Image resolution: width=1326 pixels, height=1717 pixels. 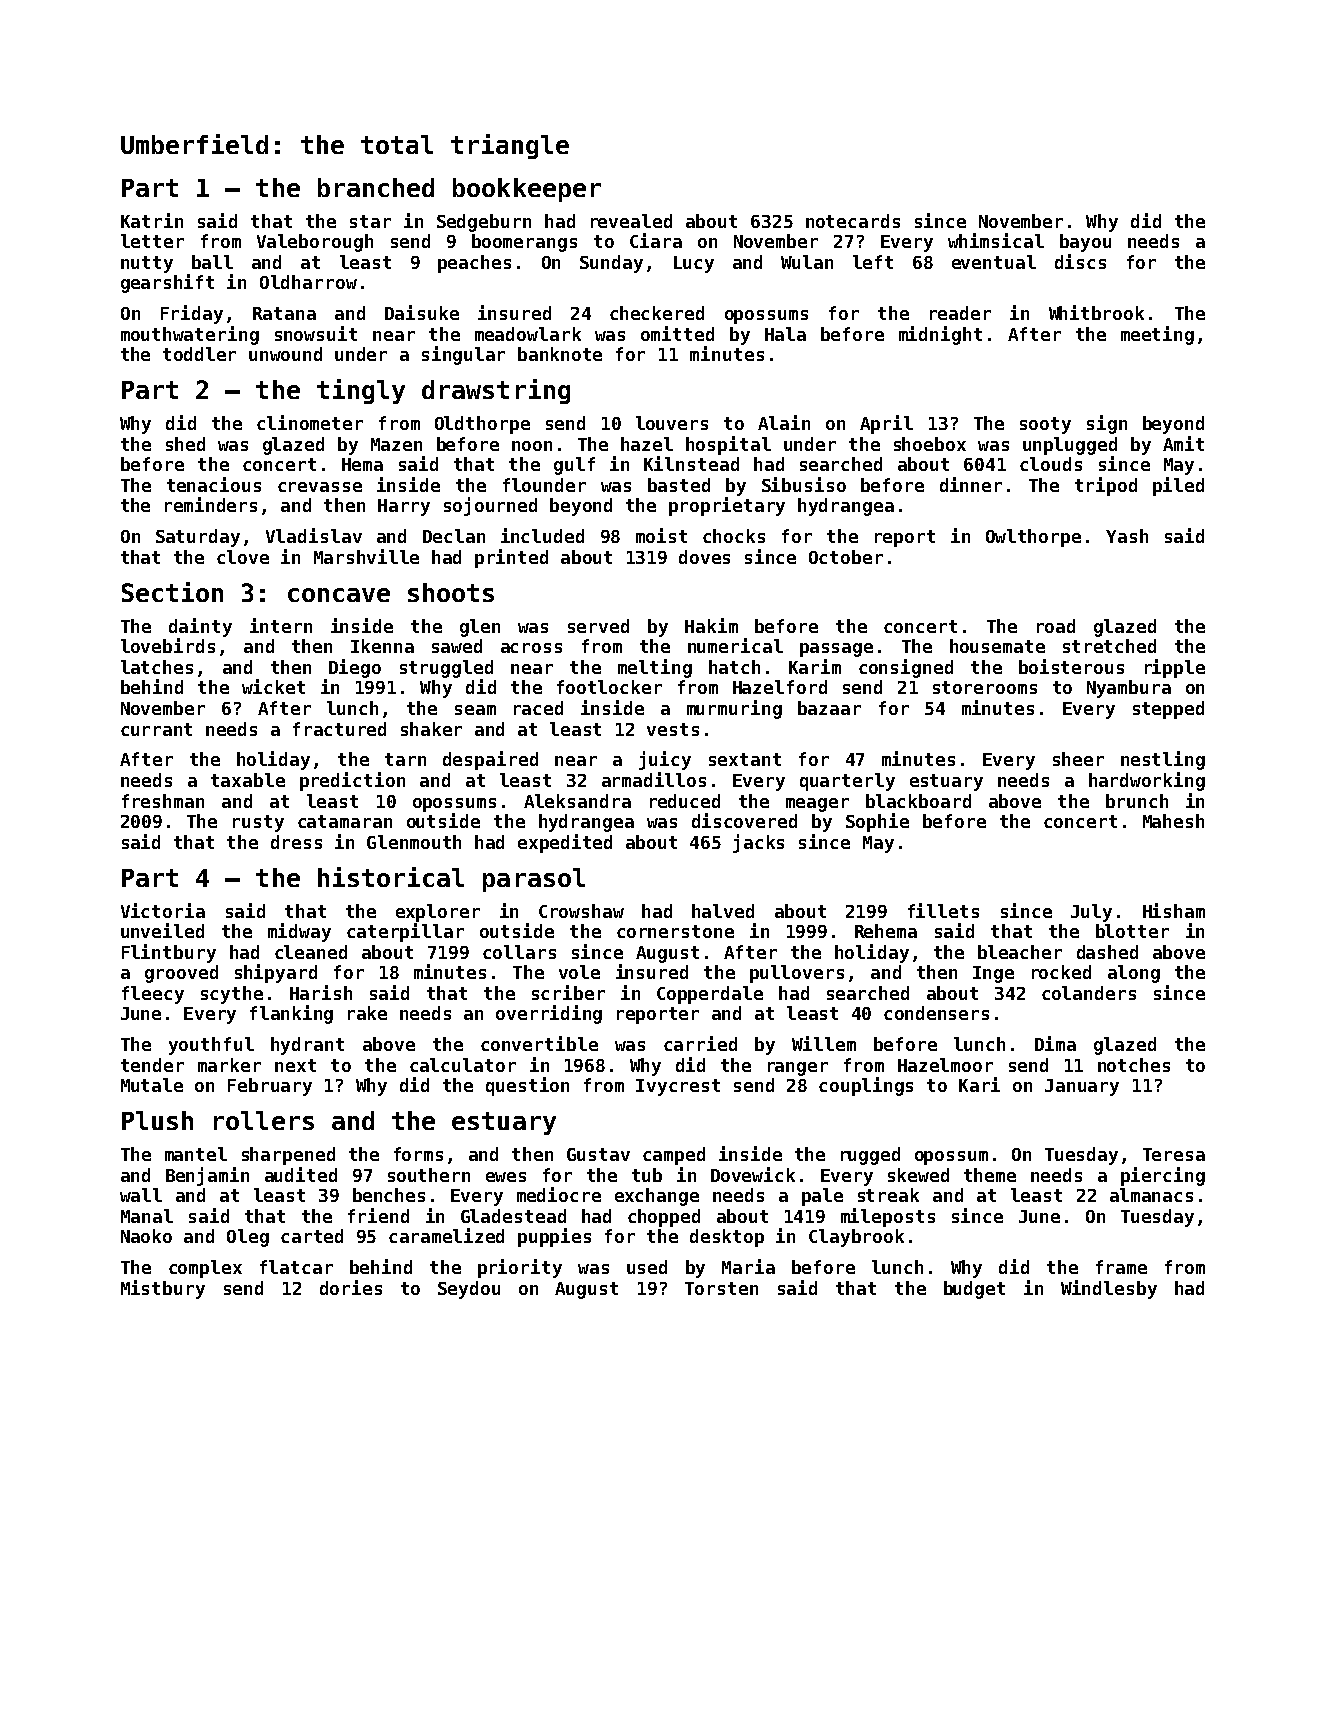 I want to click on Daisuke, so click(x=422, y=312).
